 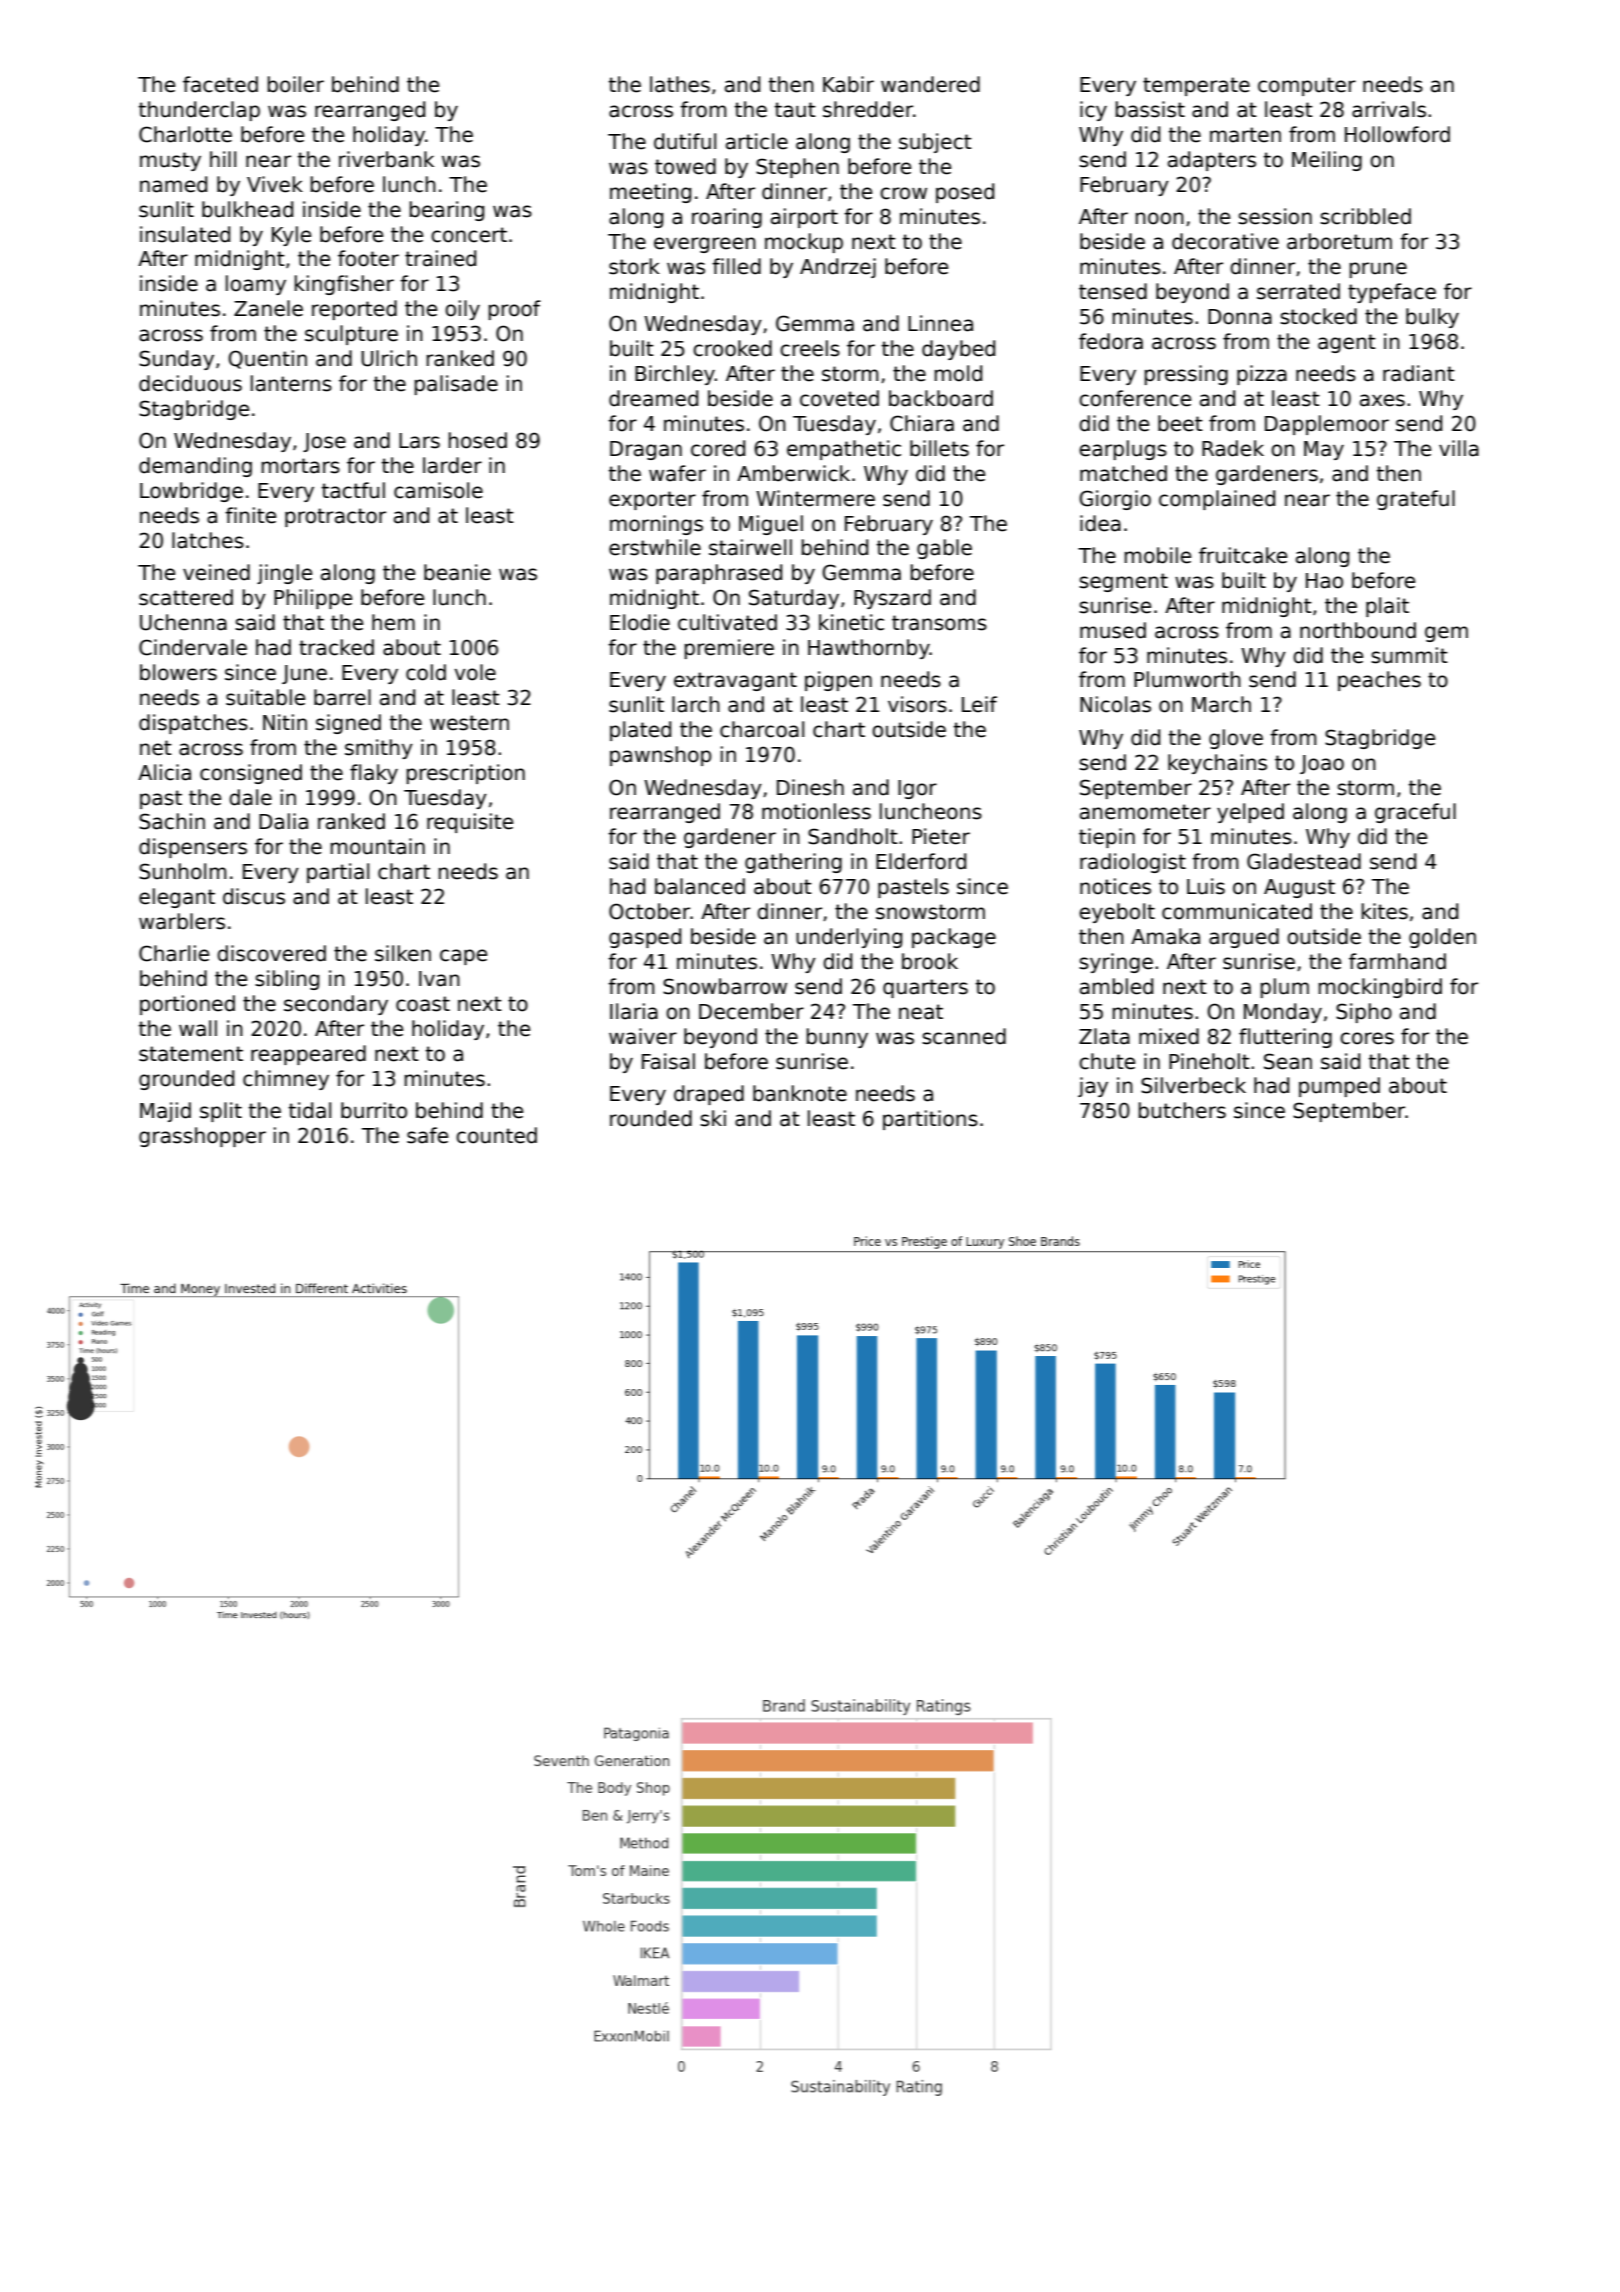 What do you see at coordinates (427, 1135) in the screenshot?
I see `safe` at bounding box center [427, 1135].
